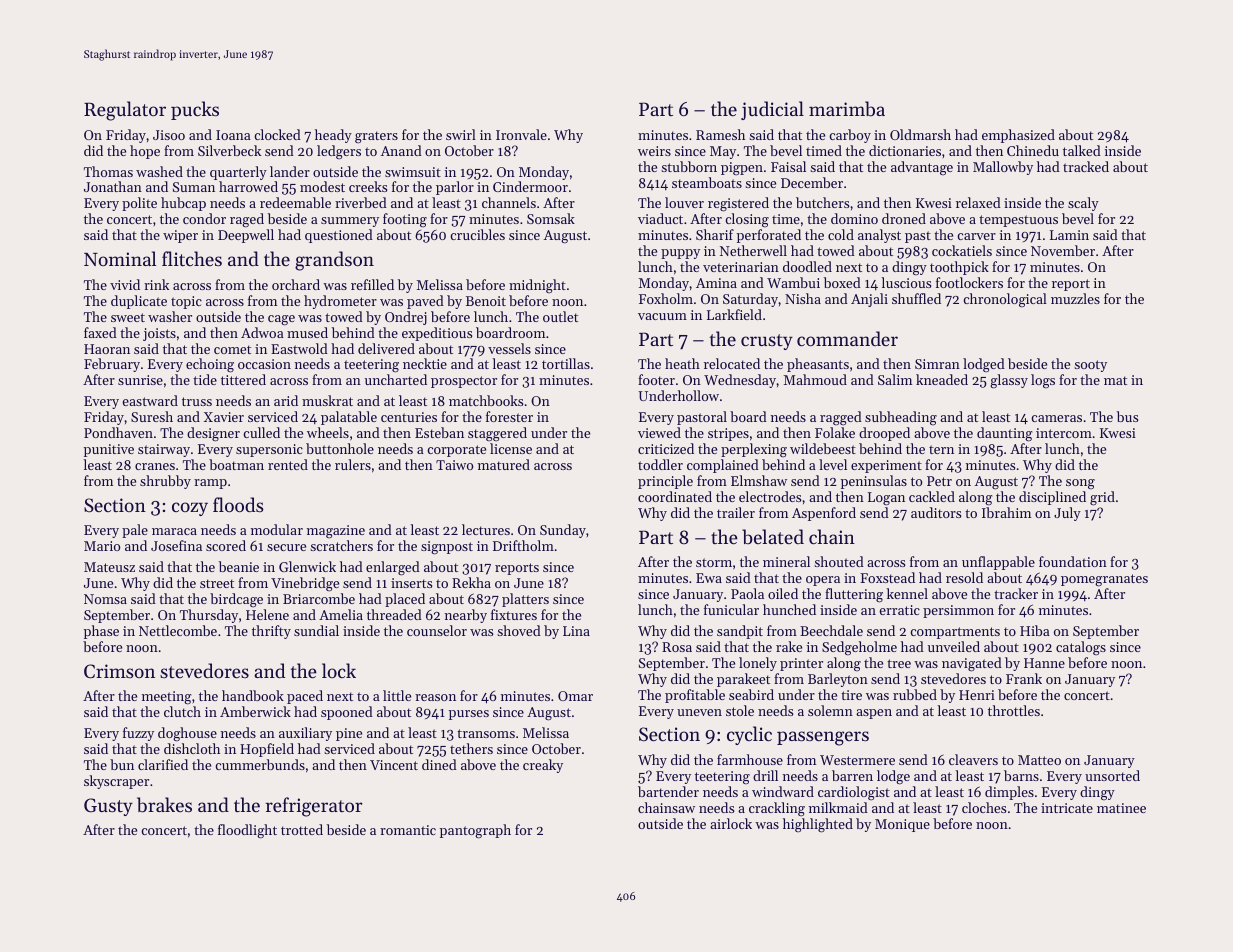  Describe the element at coordinates (758, 664) in the screenshot. I see `lonely` at that location.
